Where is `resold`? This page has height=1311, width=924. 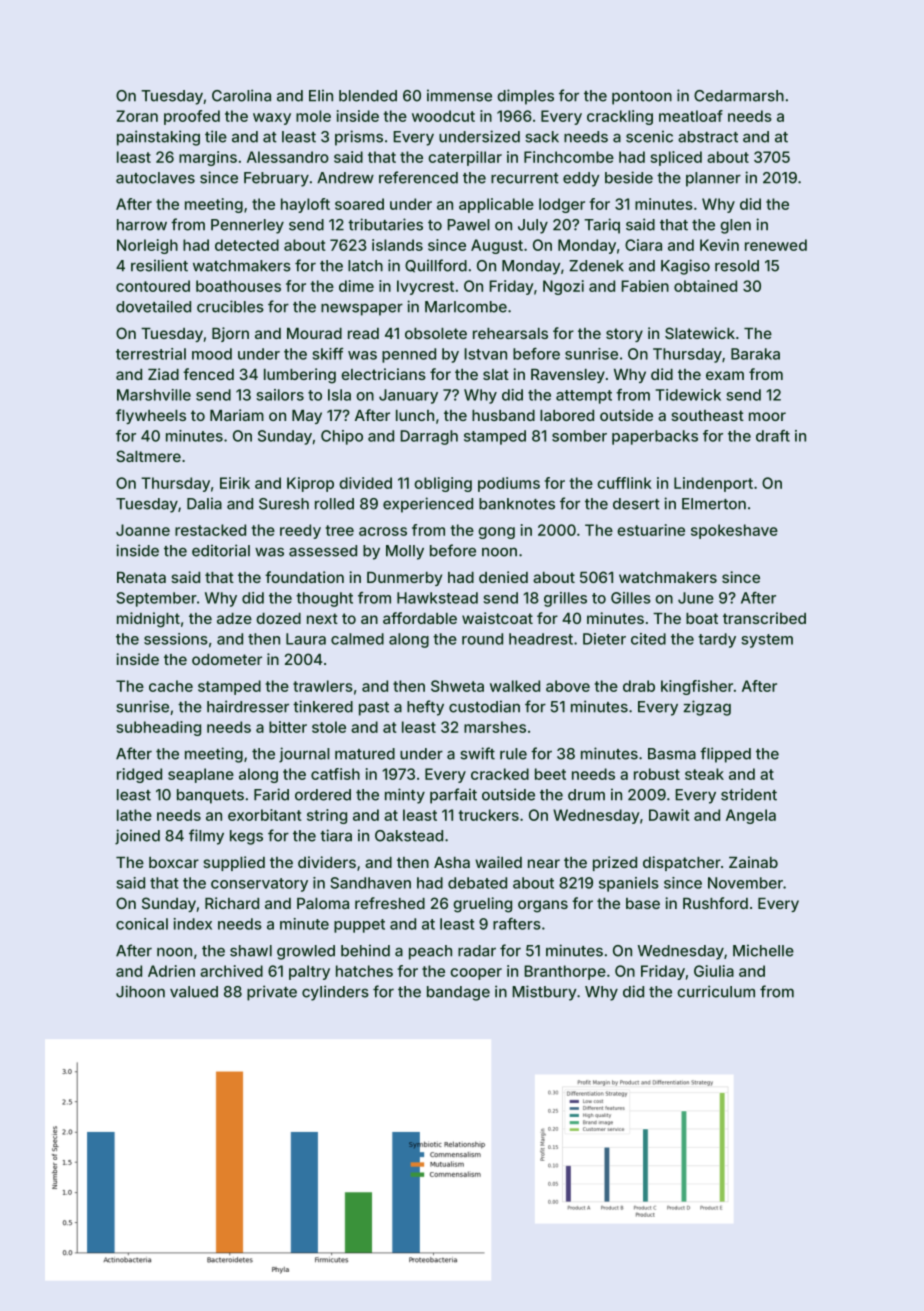
resold is located at coordinates (737, 266).
